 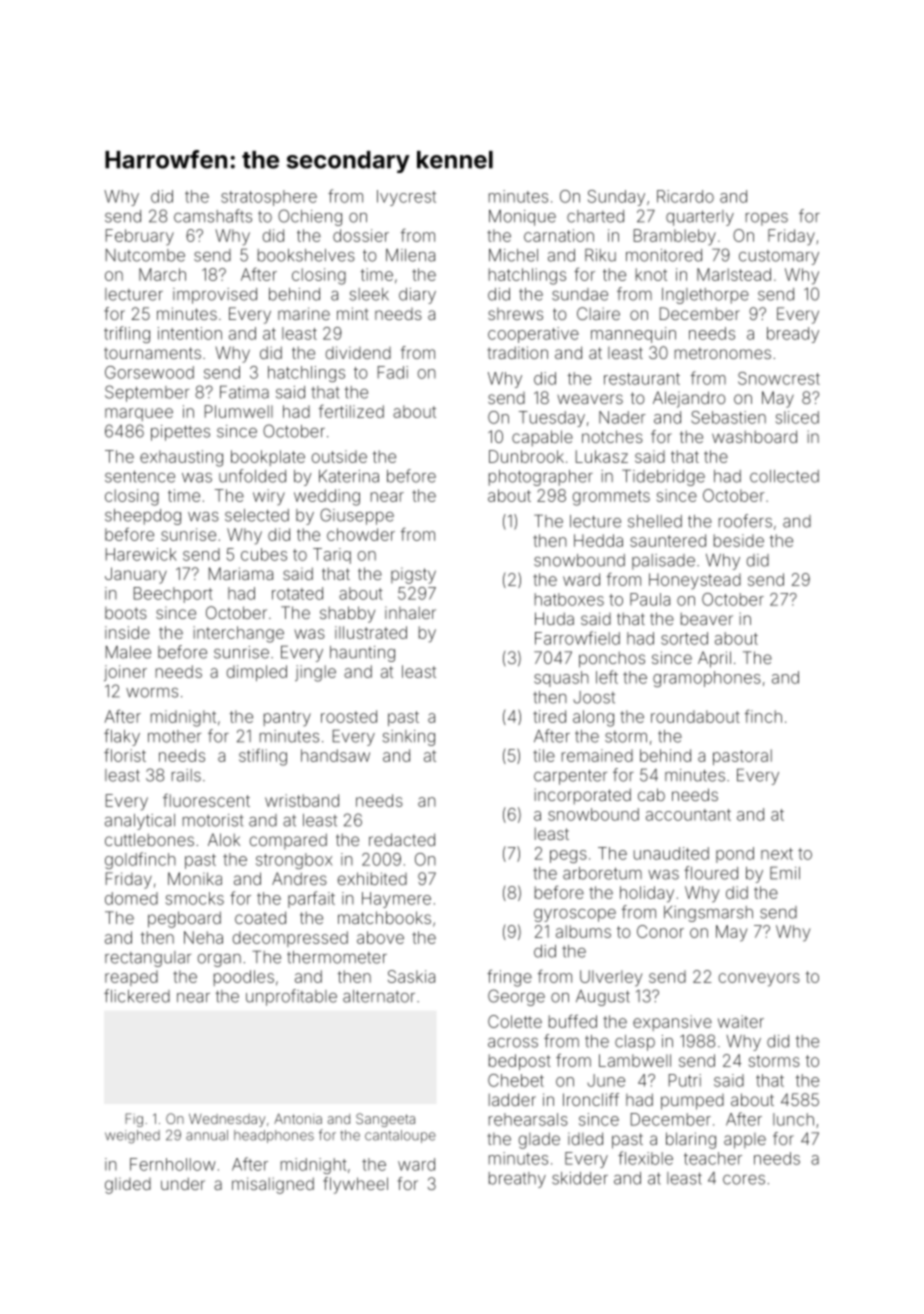 What do you see at coordinates (552, 419) in the screenshot?
I see `Tuesday` at bounding box center [552, 419].
